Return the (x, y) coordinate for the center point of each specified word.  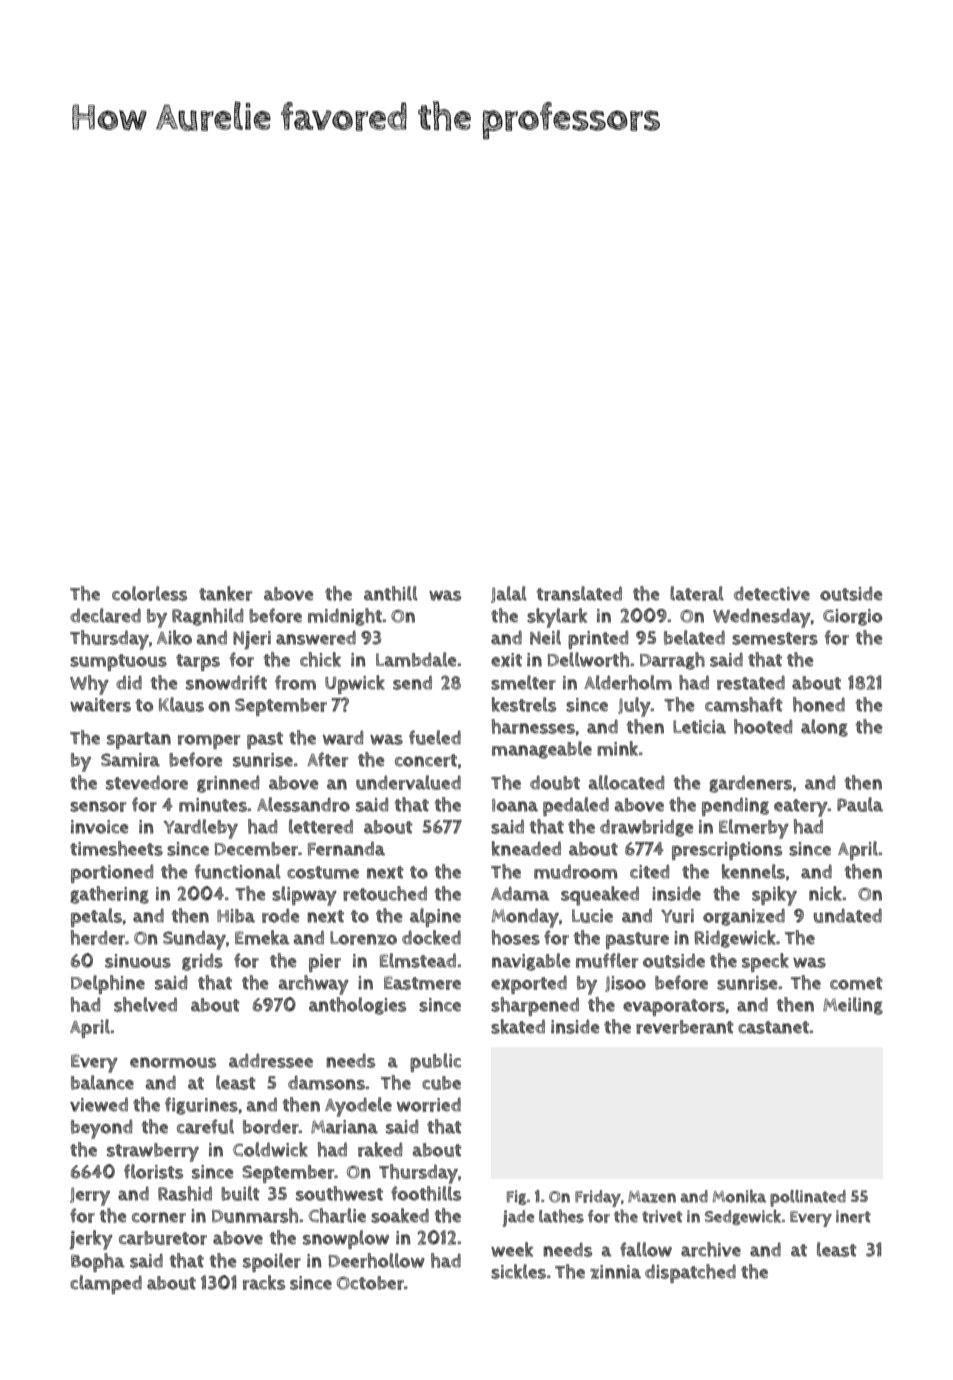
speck (765, 962)
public (435, 1062)
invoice (99, 827)
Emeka (262, 937)
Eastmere (422, 983)
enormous (173, 1062)
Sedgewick (743, 1217)
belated (694, 637)
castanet (773, 1027)
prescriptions (727, 851)
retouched (385, 893)
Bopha (98, 1262)
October (370, 1283)
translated (579, 593)
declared (105, 615)
